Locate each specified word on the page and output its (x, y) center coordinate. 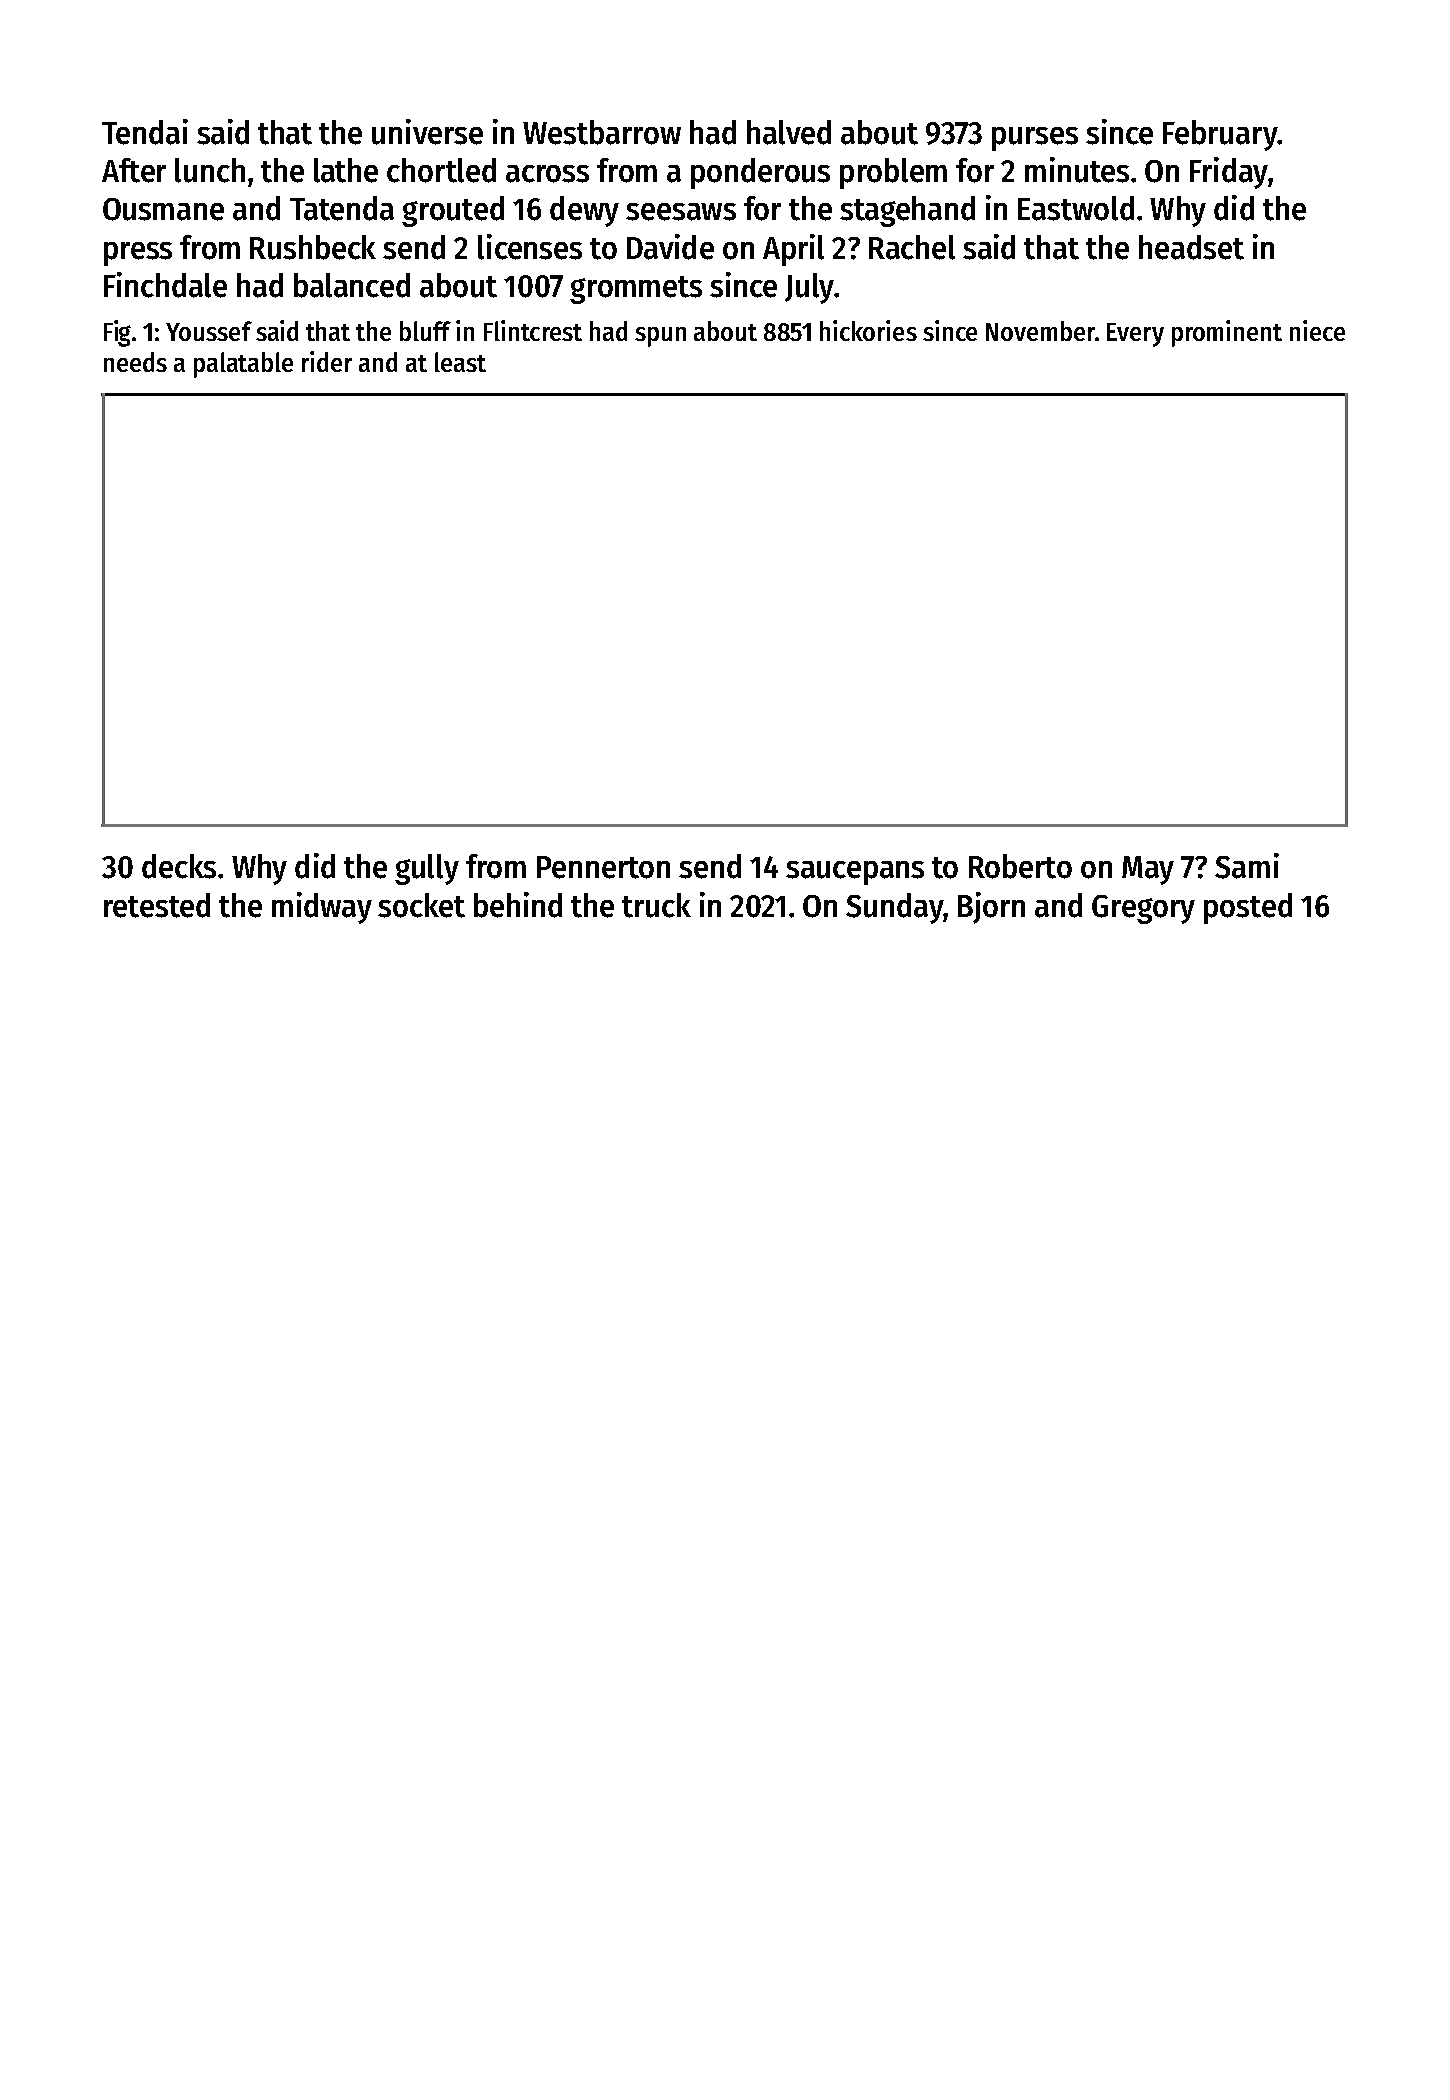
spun (660, 337)
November (1040, 331)
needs (135, 362)
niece (1317, 330)
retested (157, 905)
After (134, 170)
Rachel (912, 247)
